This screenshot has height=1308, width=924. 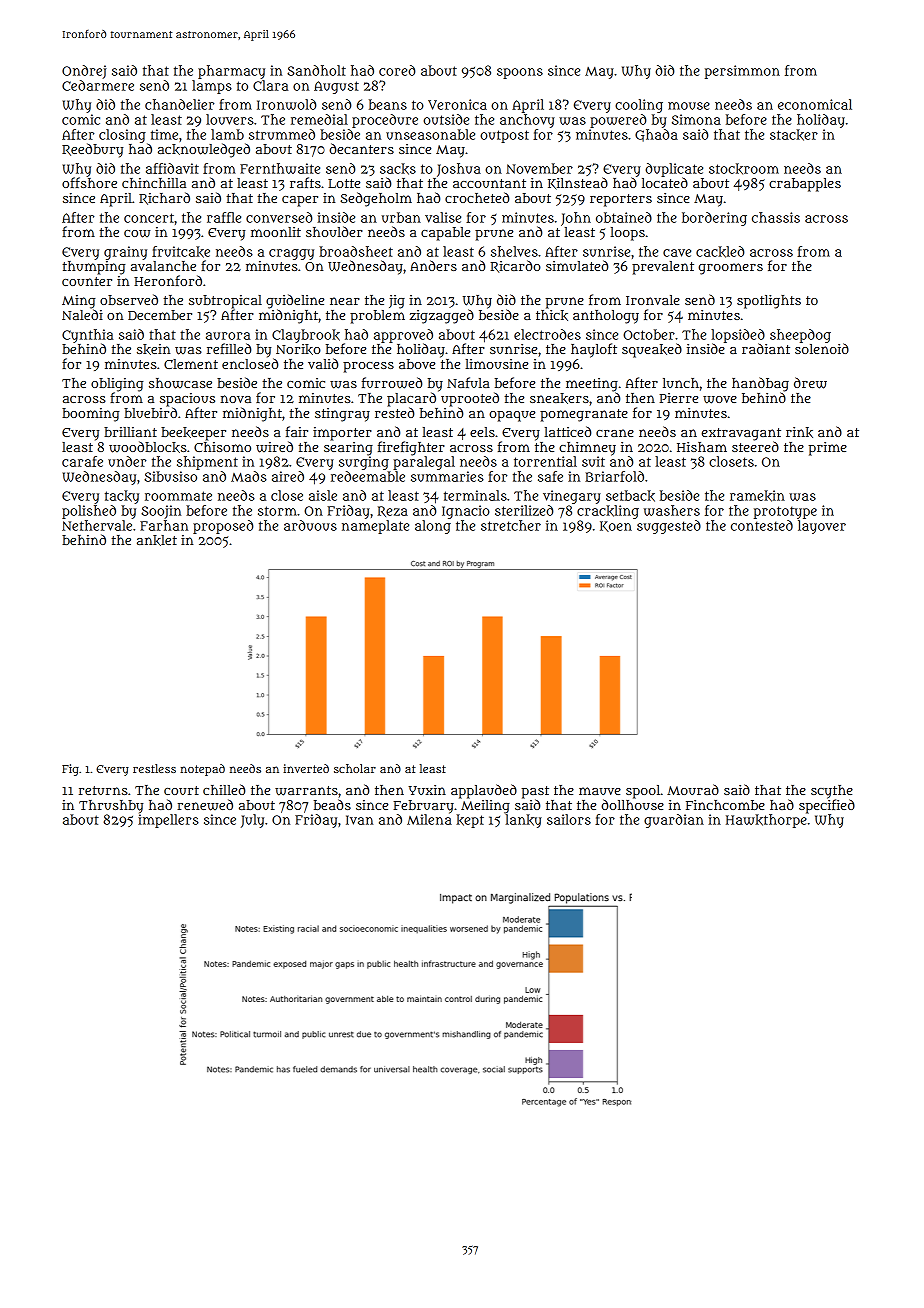 I want to click on past, so click(x=535, y=792).
